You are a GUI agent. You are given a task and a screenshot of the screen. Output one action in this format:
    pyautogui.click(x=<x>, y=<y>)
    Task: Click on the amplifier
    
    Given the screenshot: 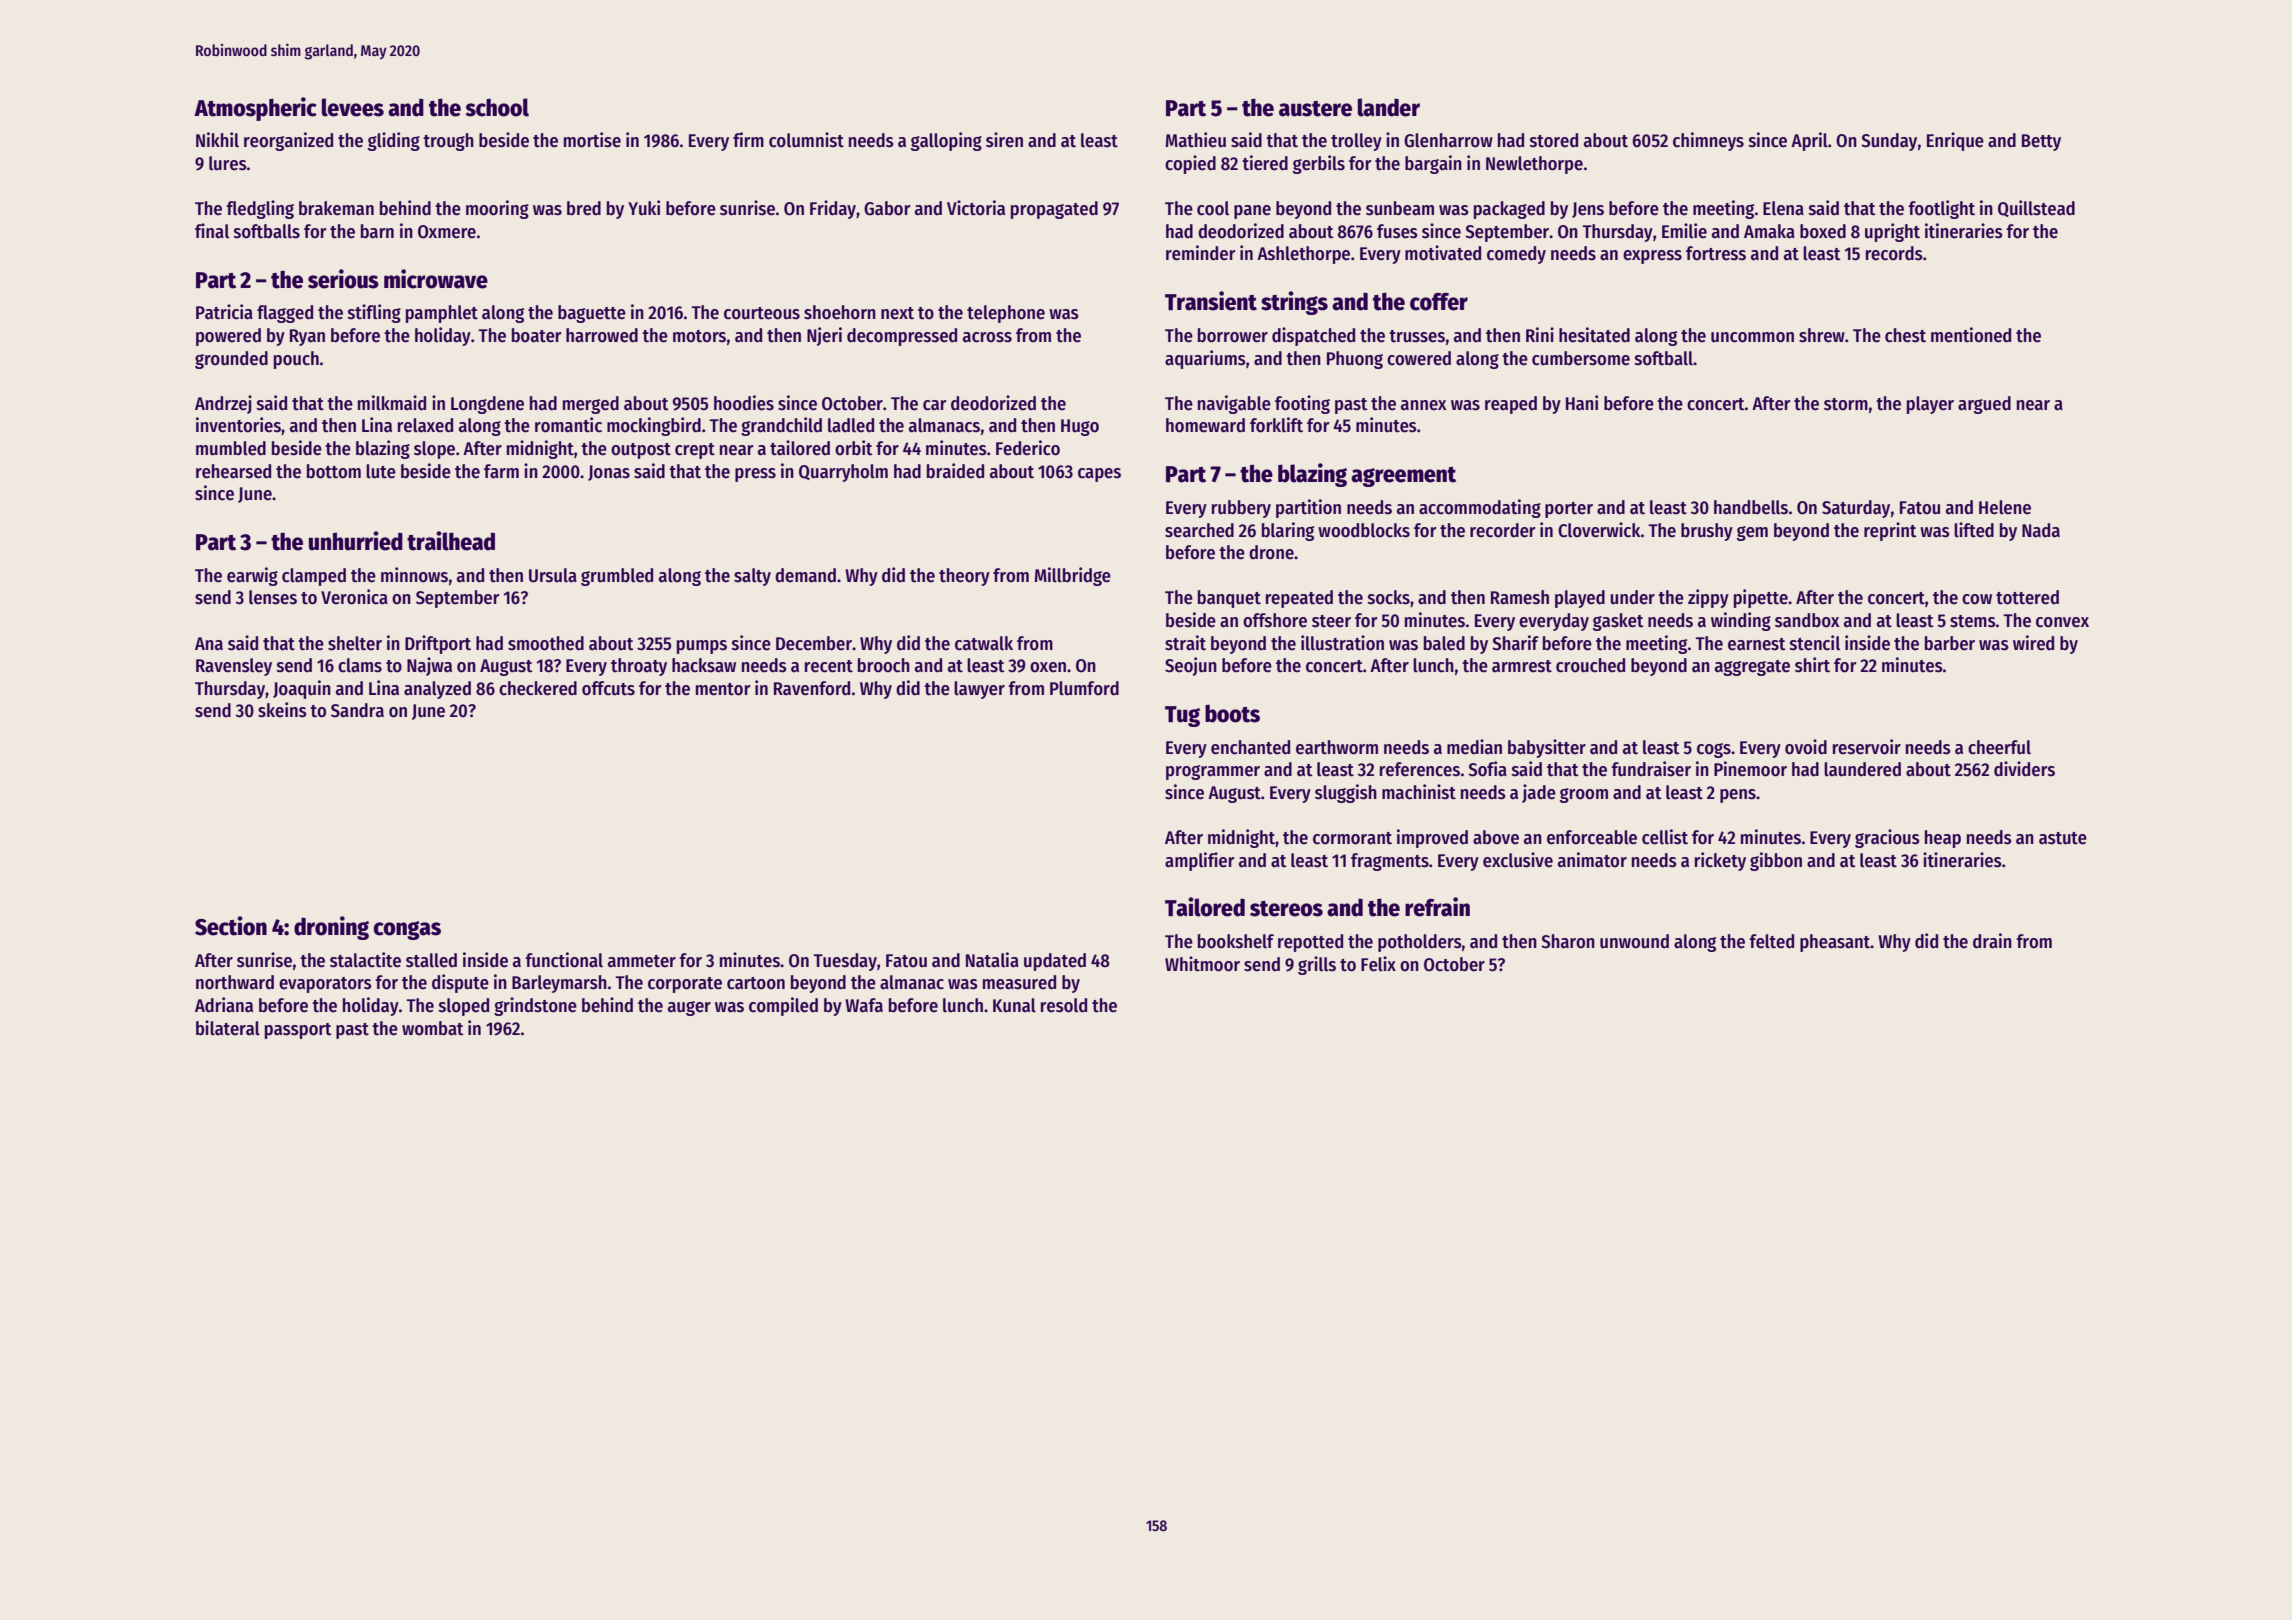 What is the action you would take?
    pyautogui.click(x=1200, y=861)
